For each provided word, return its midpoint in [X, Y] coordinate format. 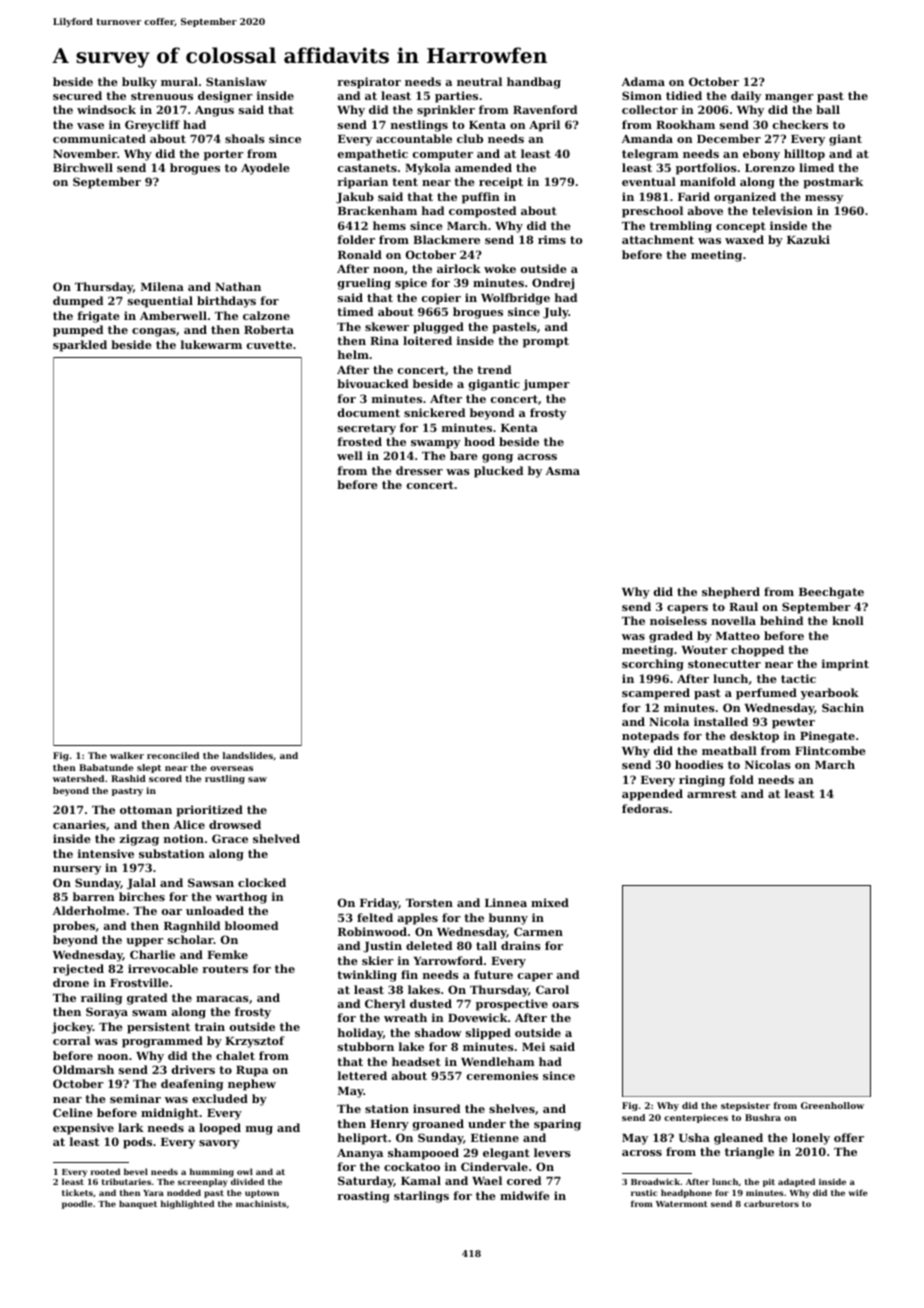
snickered [434, 412]
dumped [78, 302]
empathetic [373, 155]
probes [74, 927]
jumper [546, 385]
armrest [712, 794]
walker [127, 755]
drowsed [235, 824]
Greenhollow [832, 1105]
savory [219, 1144]
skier [378, 960]
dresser [419, 470]
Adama [643, 81]
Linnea [506, 902]
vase [90, 126]
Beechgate [831, 593]
